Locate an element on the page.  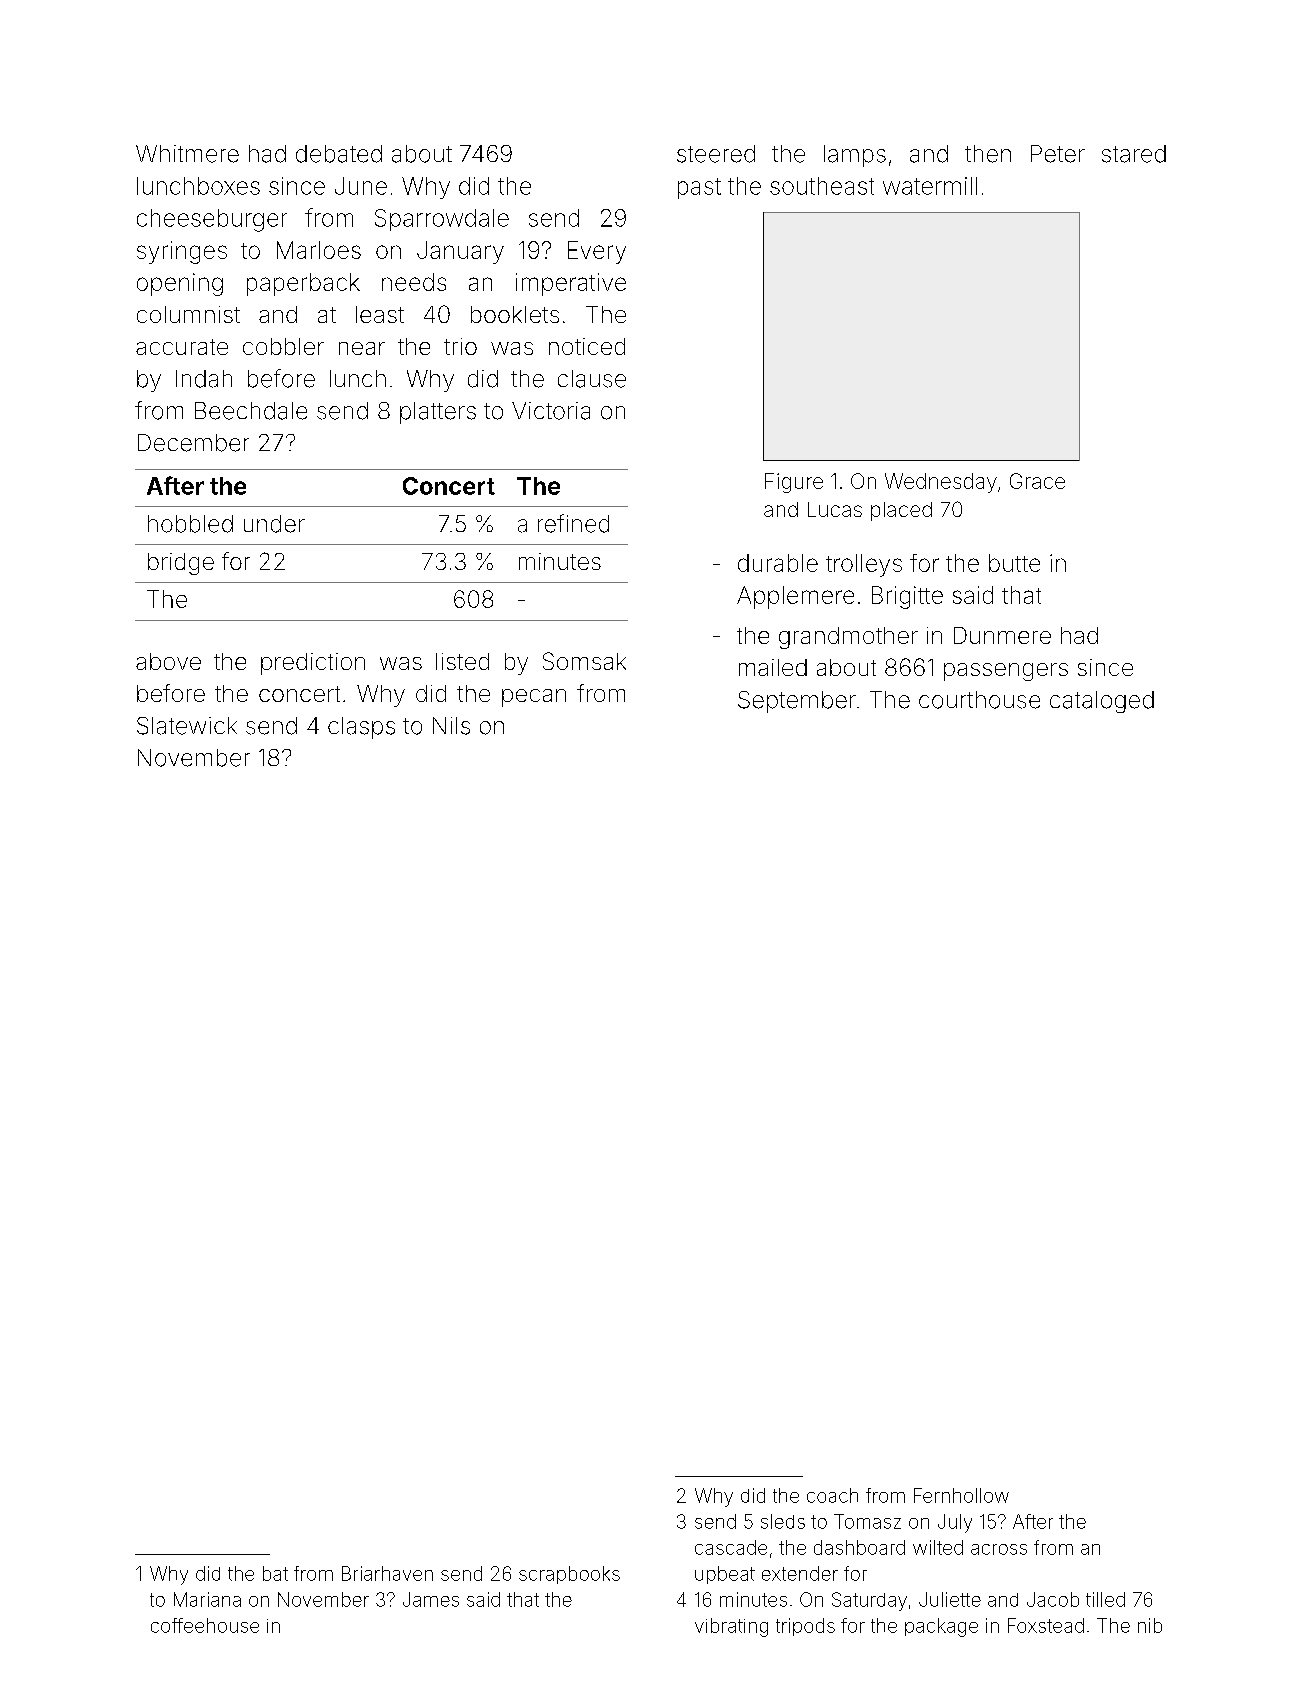
platters is located at coordinates (438, 413).
